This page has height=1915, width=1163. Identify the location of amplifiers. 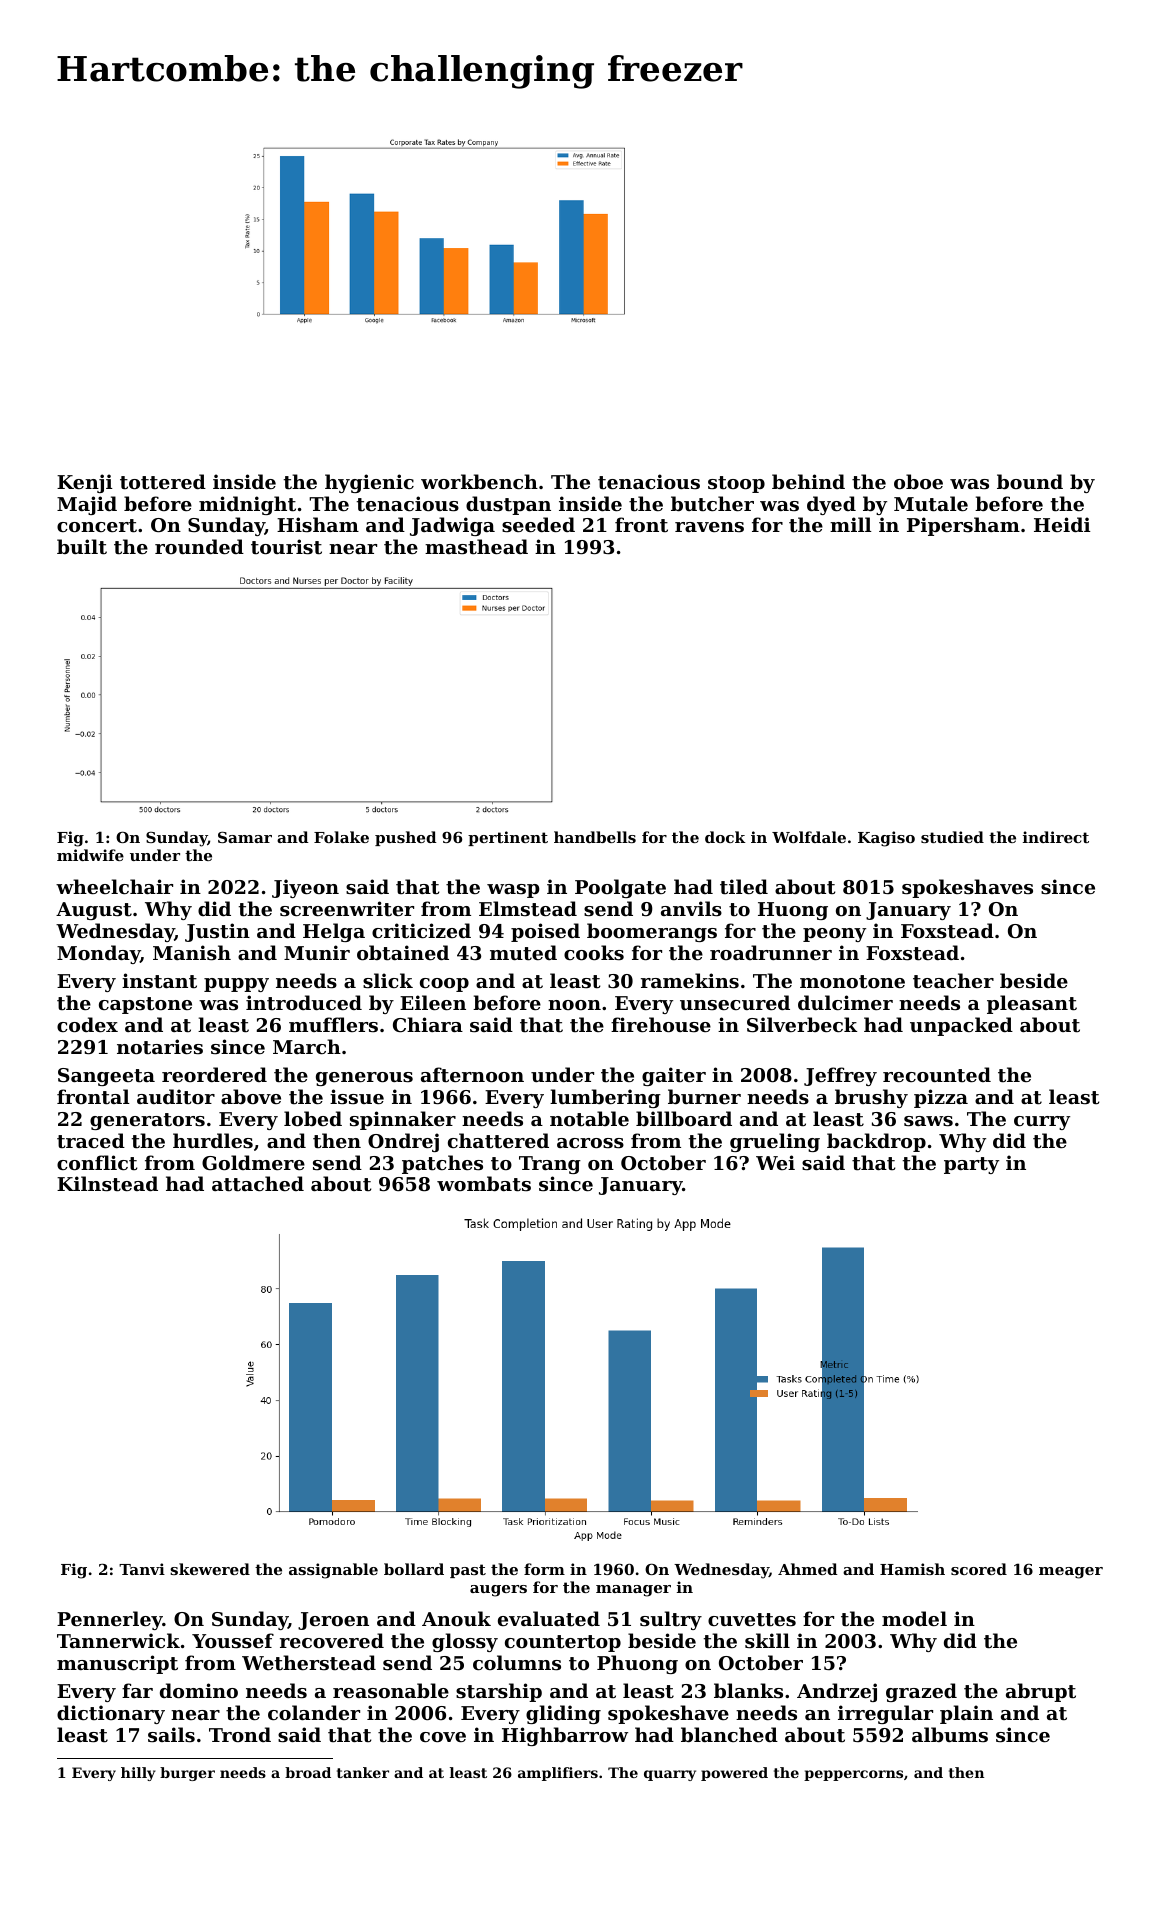
(558, 1774).
